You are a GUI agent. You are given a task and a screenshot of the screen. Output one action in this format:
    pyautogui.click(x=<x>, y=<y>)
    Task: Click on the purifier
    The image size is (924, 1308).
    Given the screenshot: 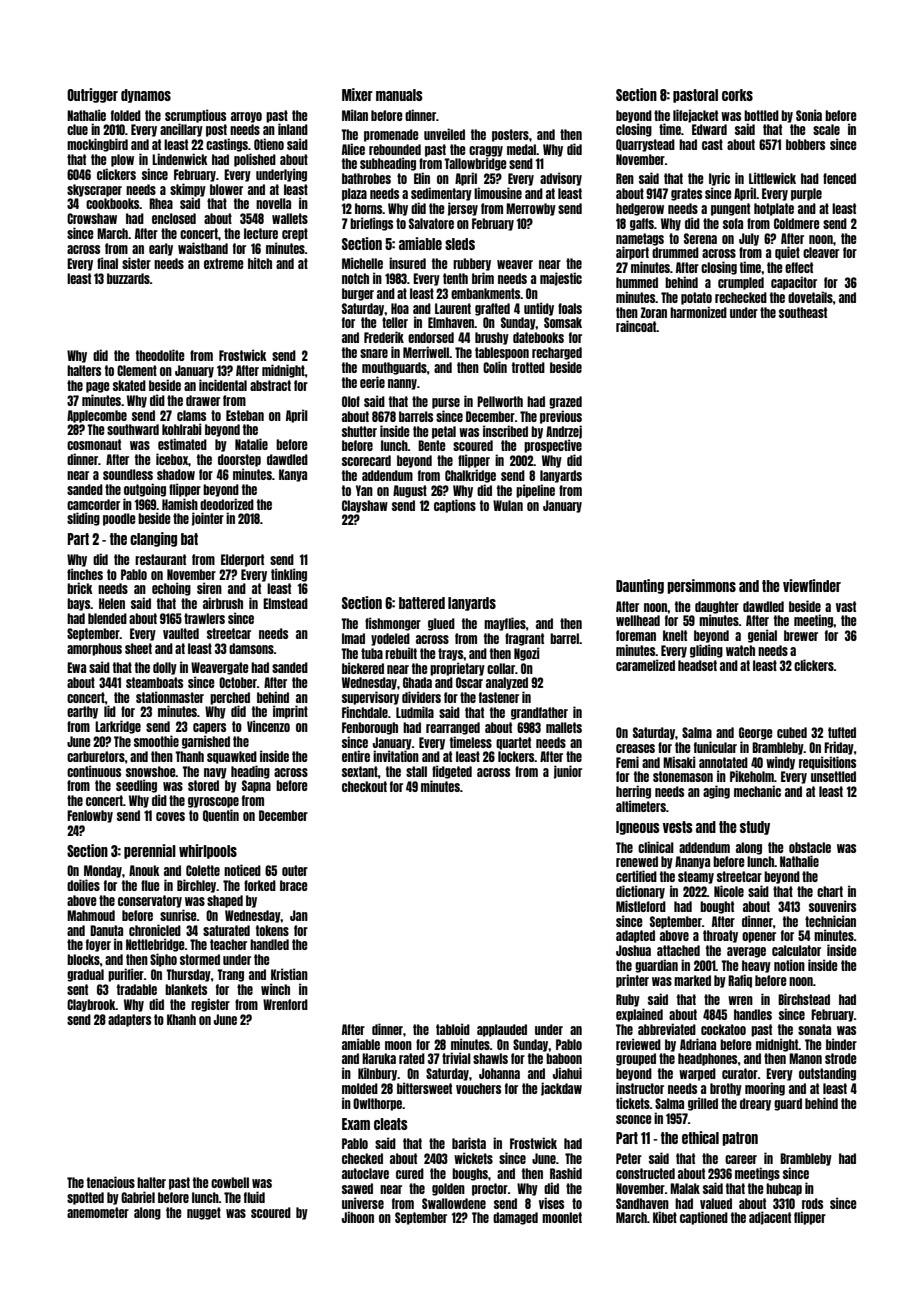 What is the action you would take?
    pyautogui.click(x=126, y=975)
